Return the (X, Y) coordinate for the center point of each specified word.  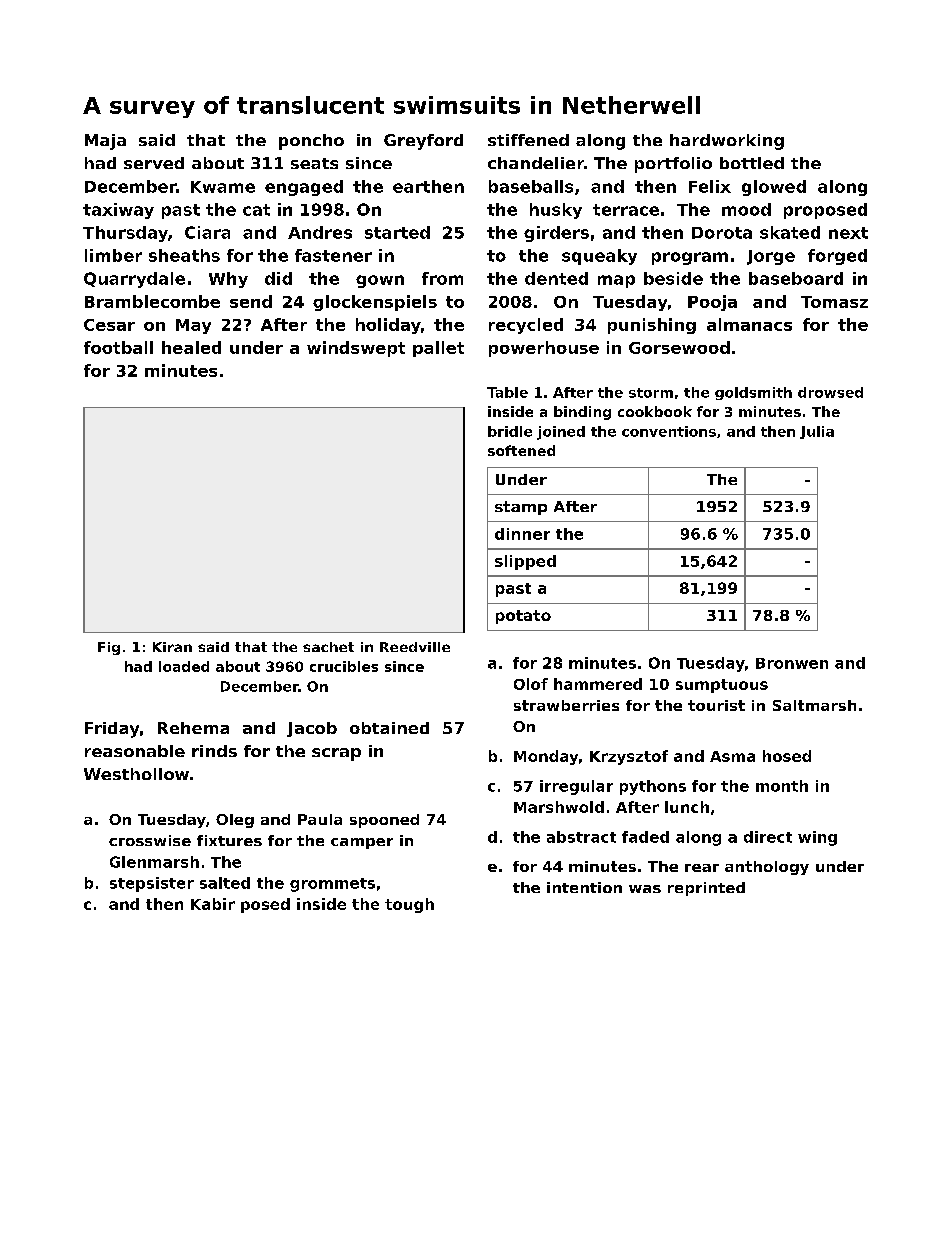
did (278, 278)
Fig (109, 648)
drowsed (830, 392)
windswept (356, 349)
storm (651, 393)
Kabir (213, 904)
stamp (521, 508)
